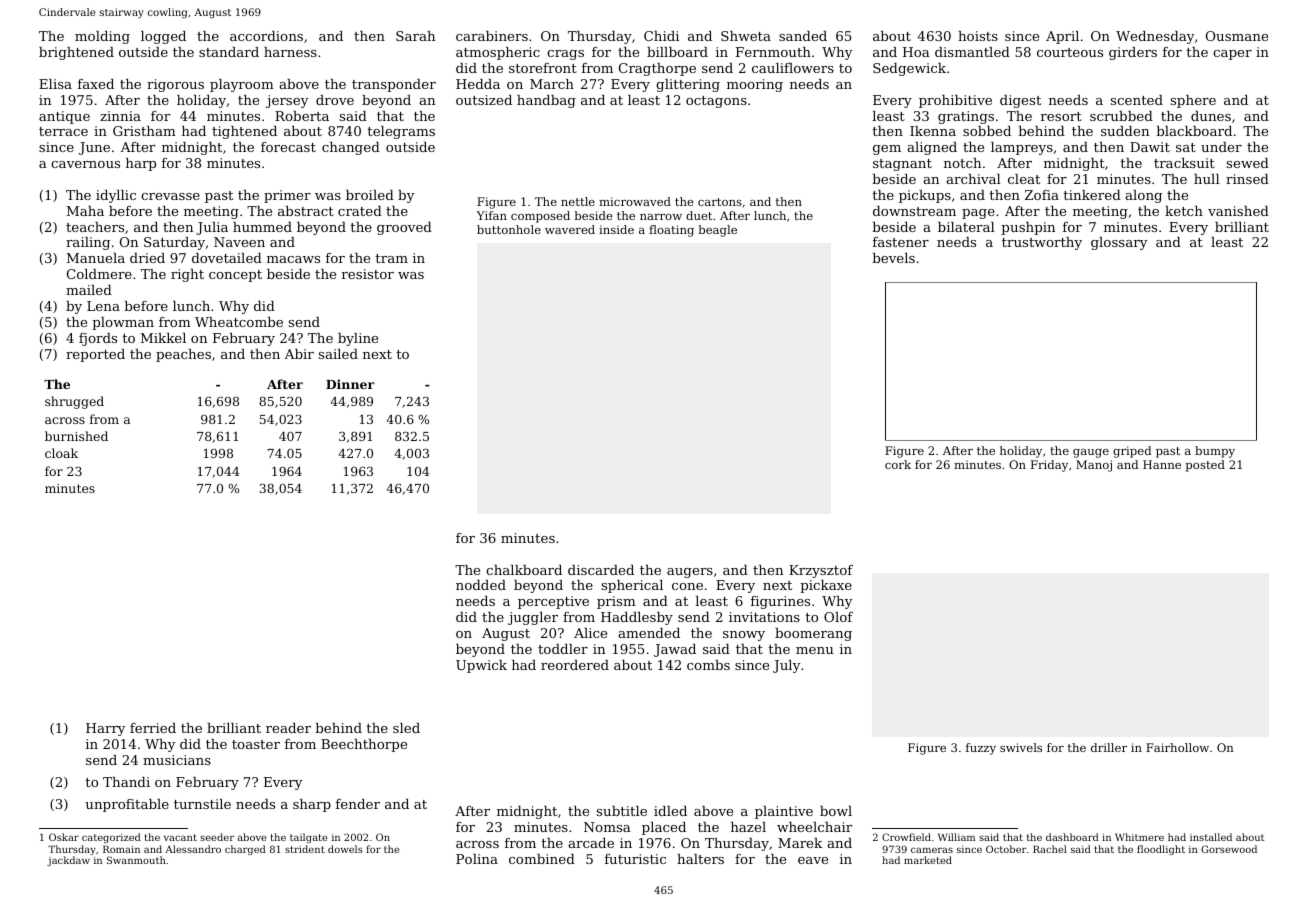  What do you see at coordinates (127, 805) in the page?
I see `unprofitable` at bounding box center [127, 805].
